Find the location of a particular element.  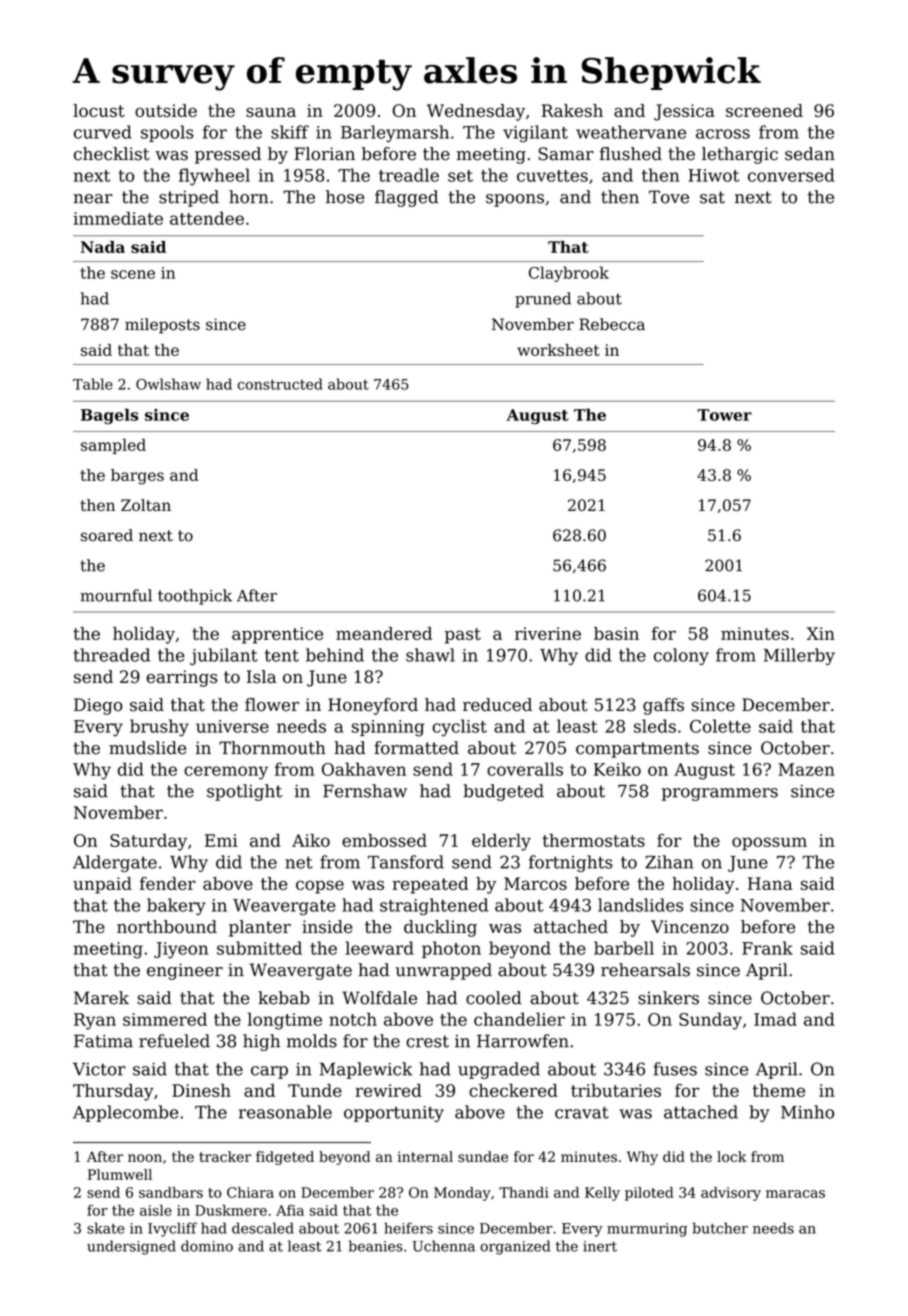

past is located at coordinates (463, 636).
